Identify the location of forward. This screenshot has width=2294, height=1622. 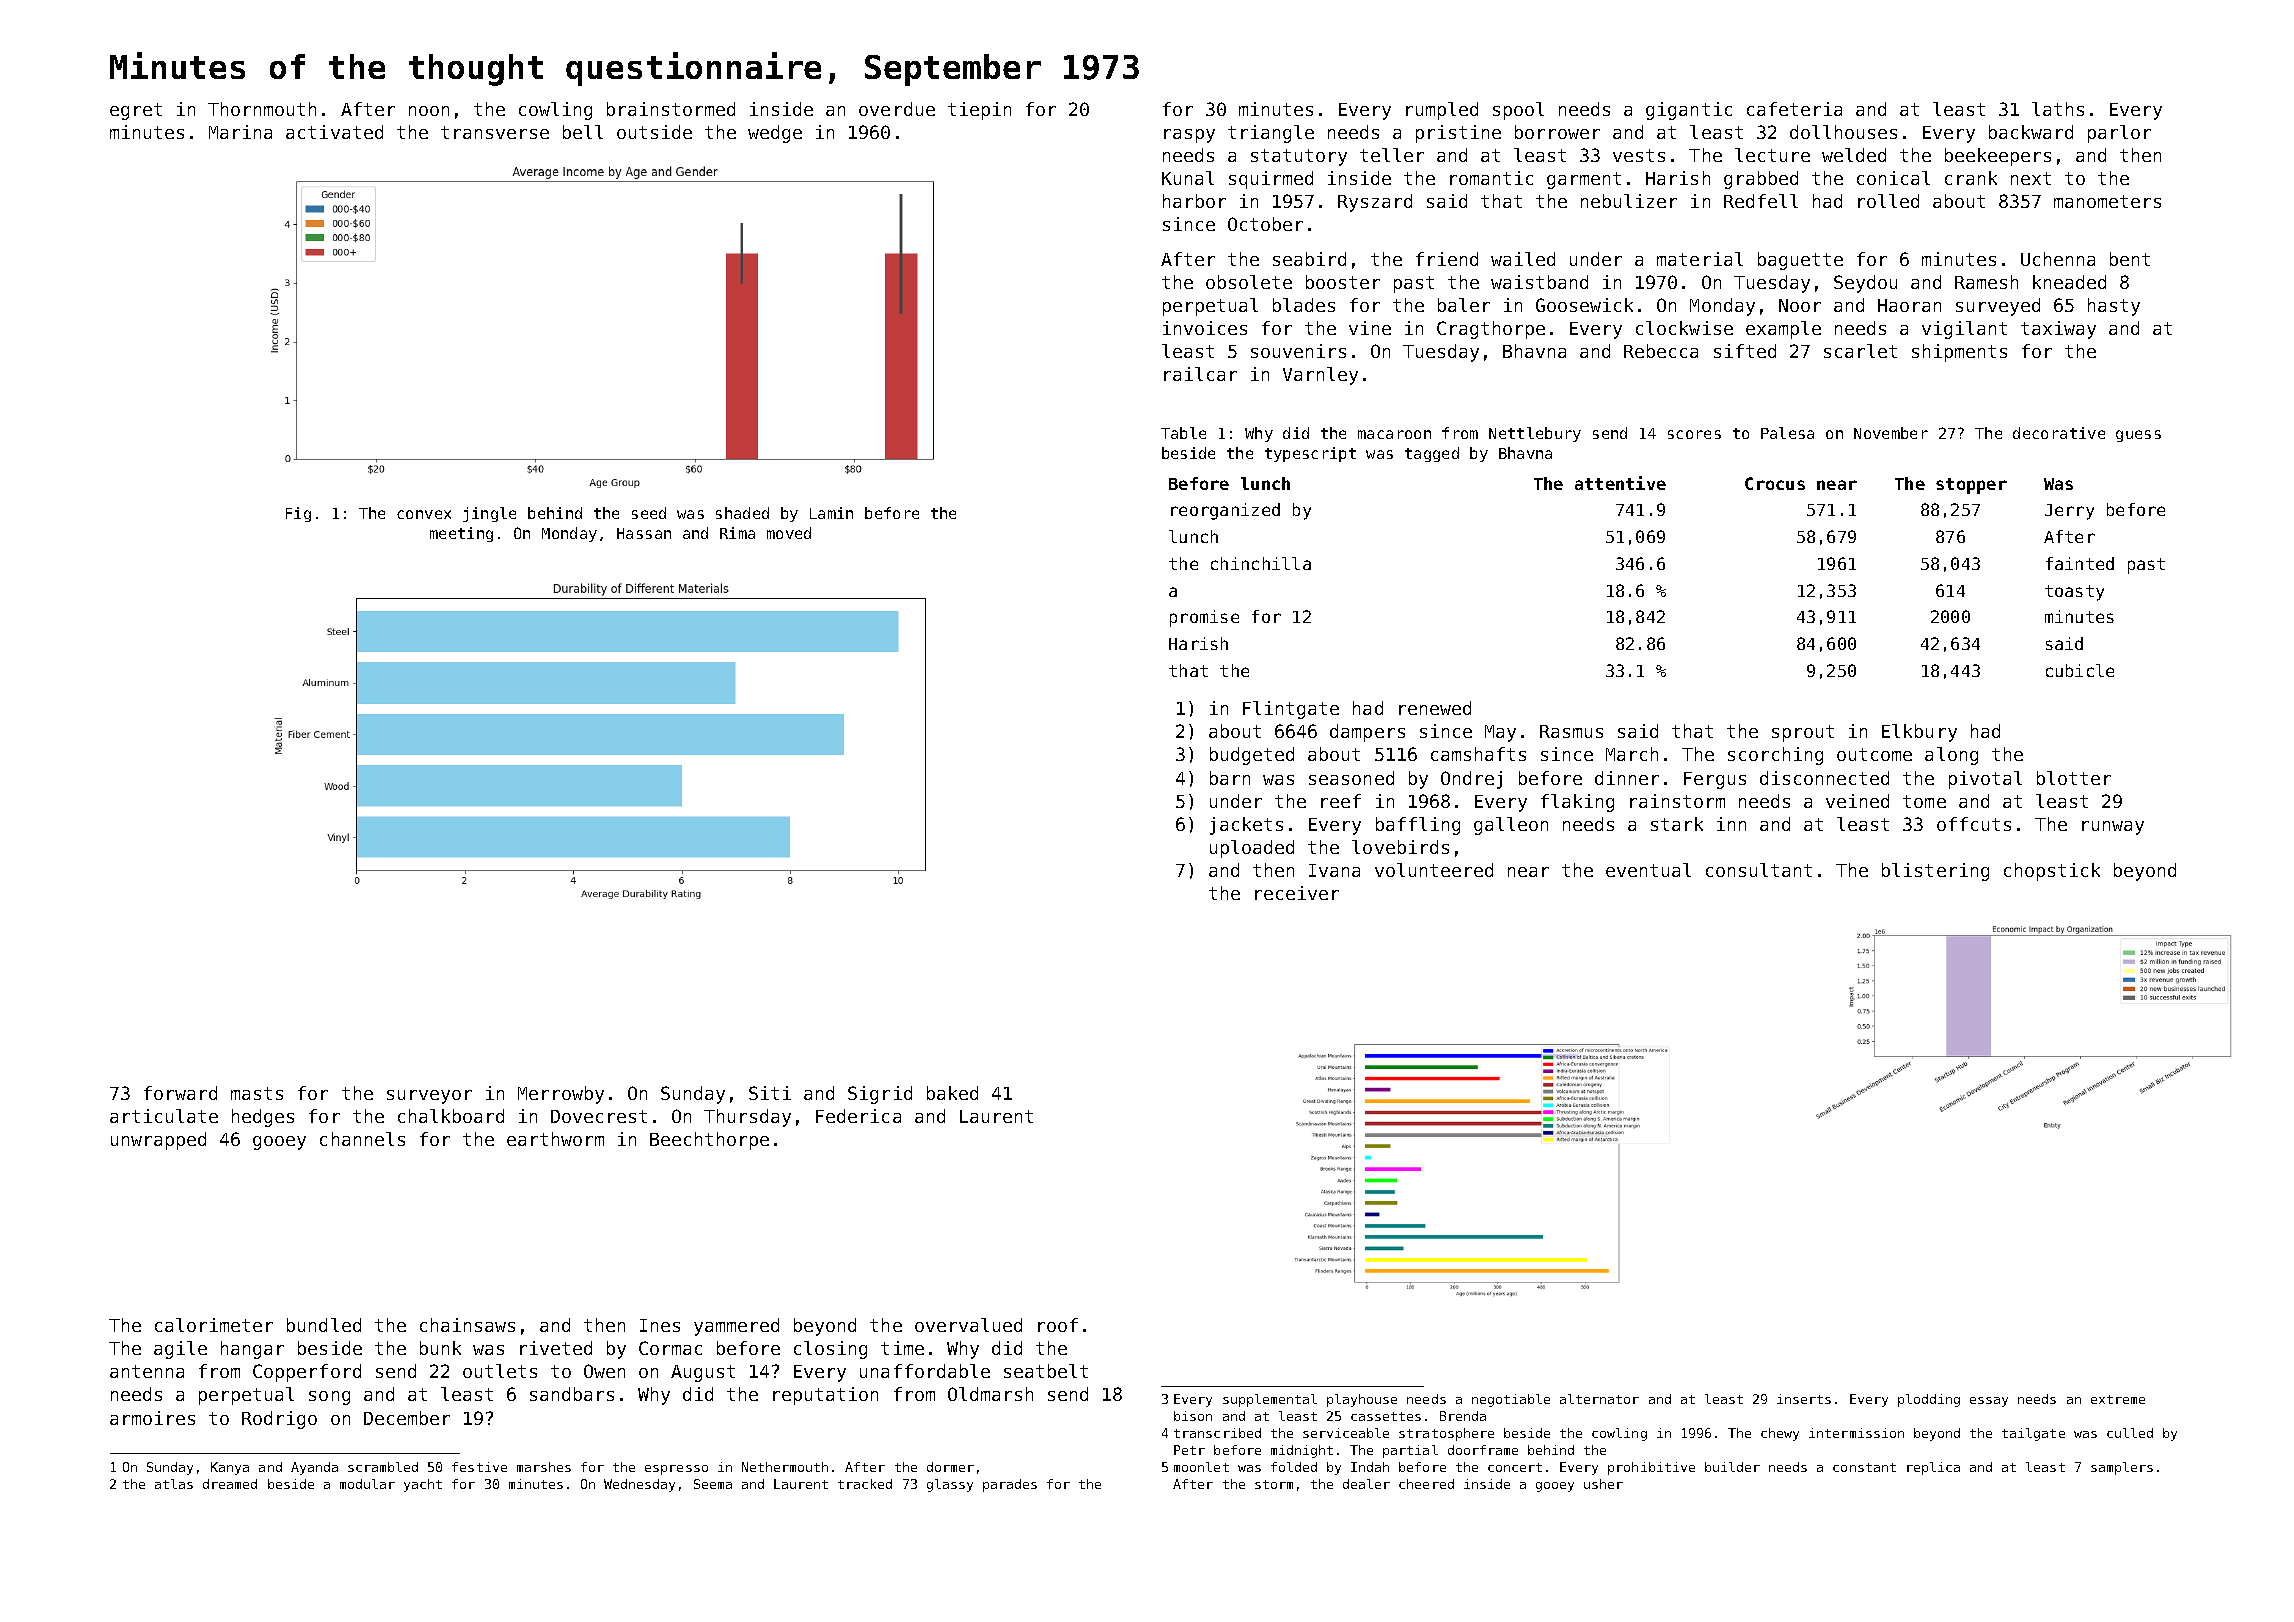
(180, 1093).
